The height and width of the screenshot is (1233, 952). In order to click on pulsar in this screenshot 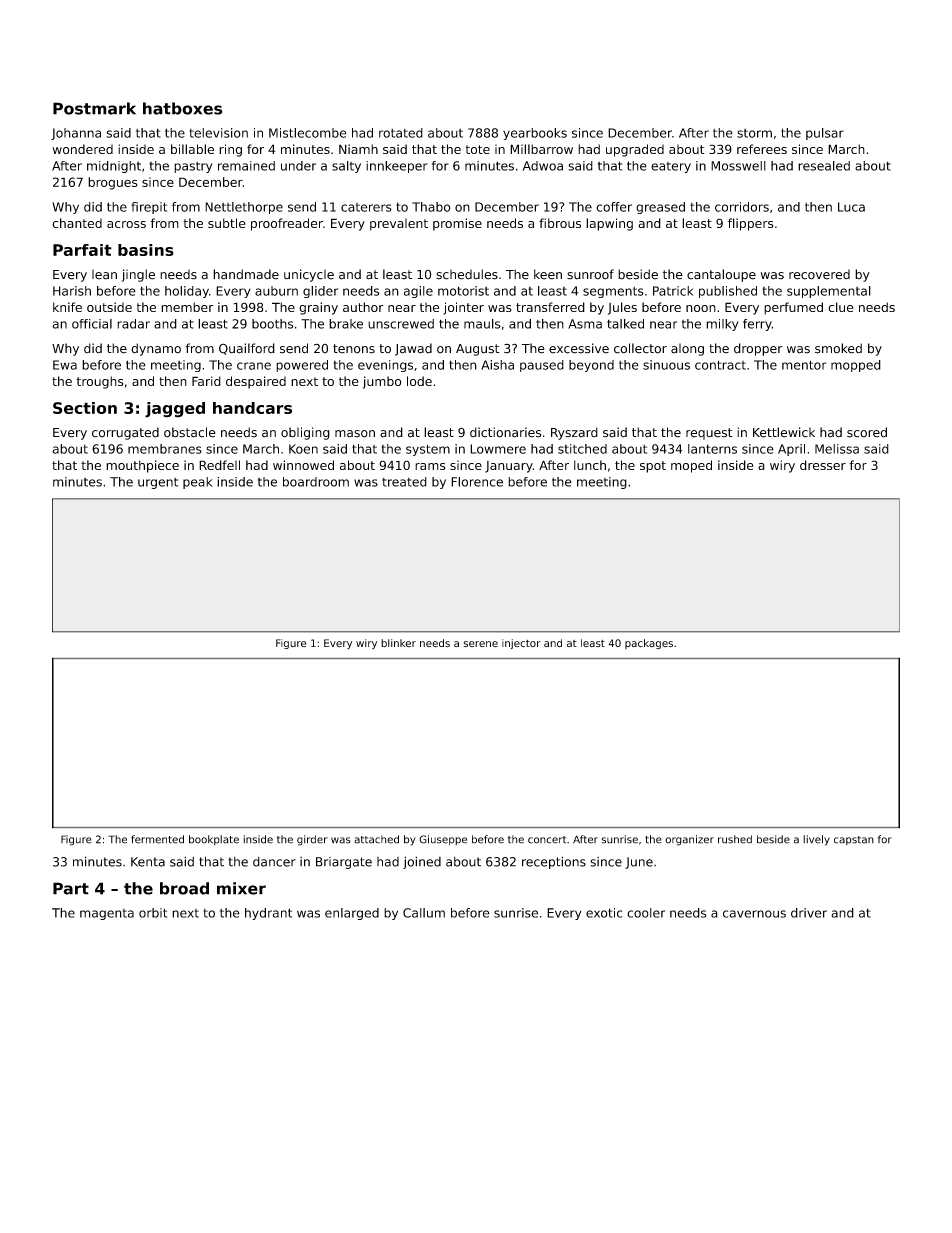, I will do `click(825, 134)`.
